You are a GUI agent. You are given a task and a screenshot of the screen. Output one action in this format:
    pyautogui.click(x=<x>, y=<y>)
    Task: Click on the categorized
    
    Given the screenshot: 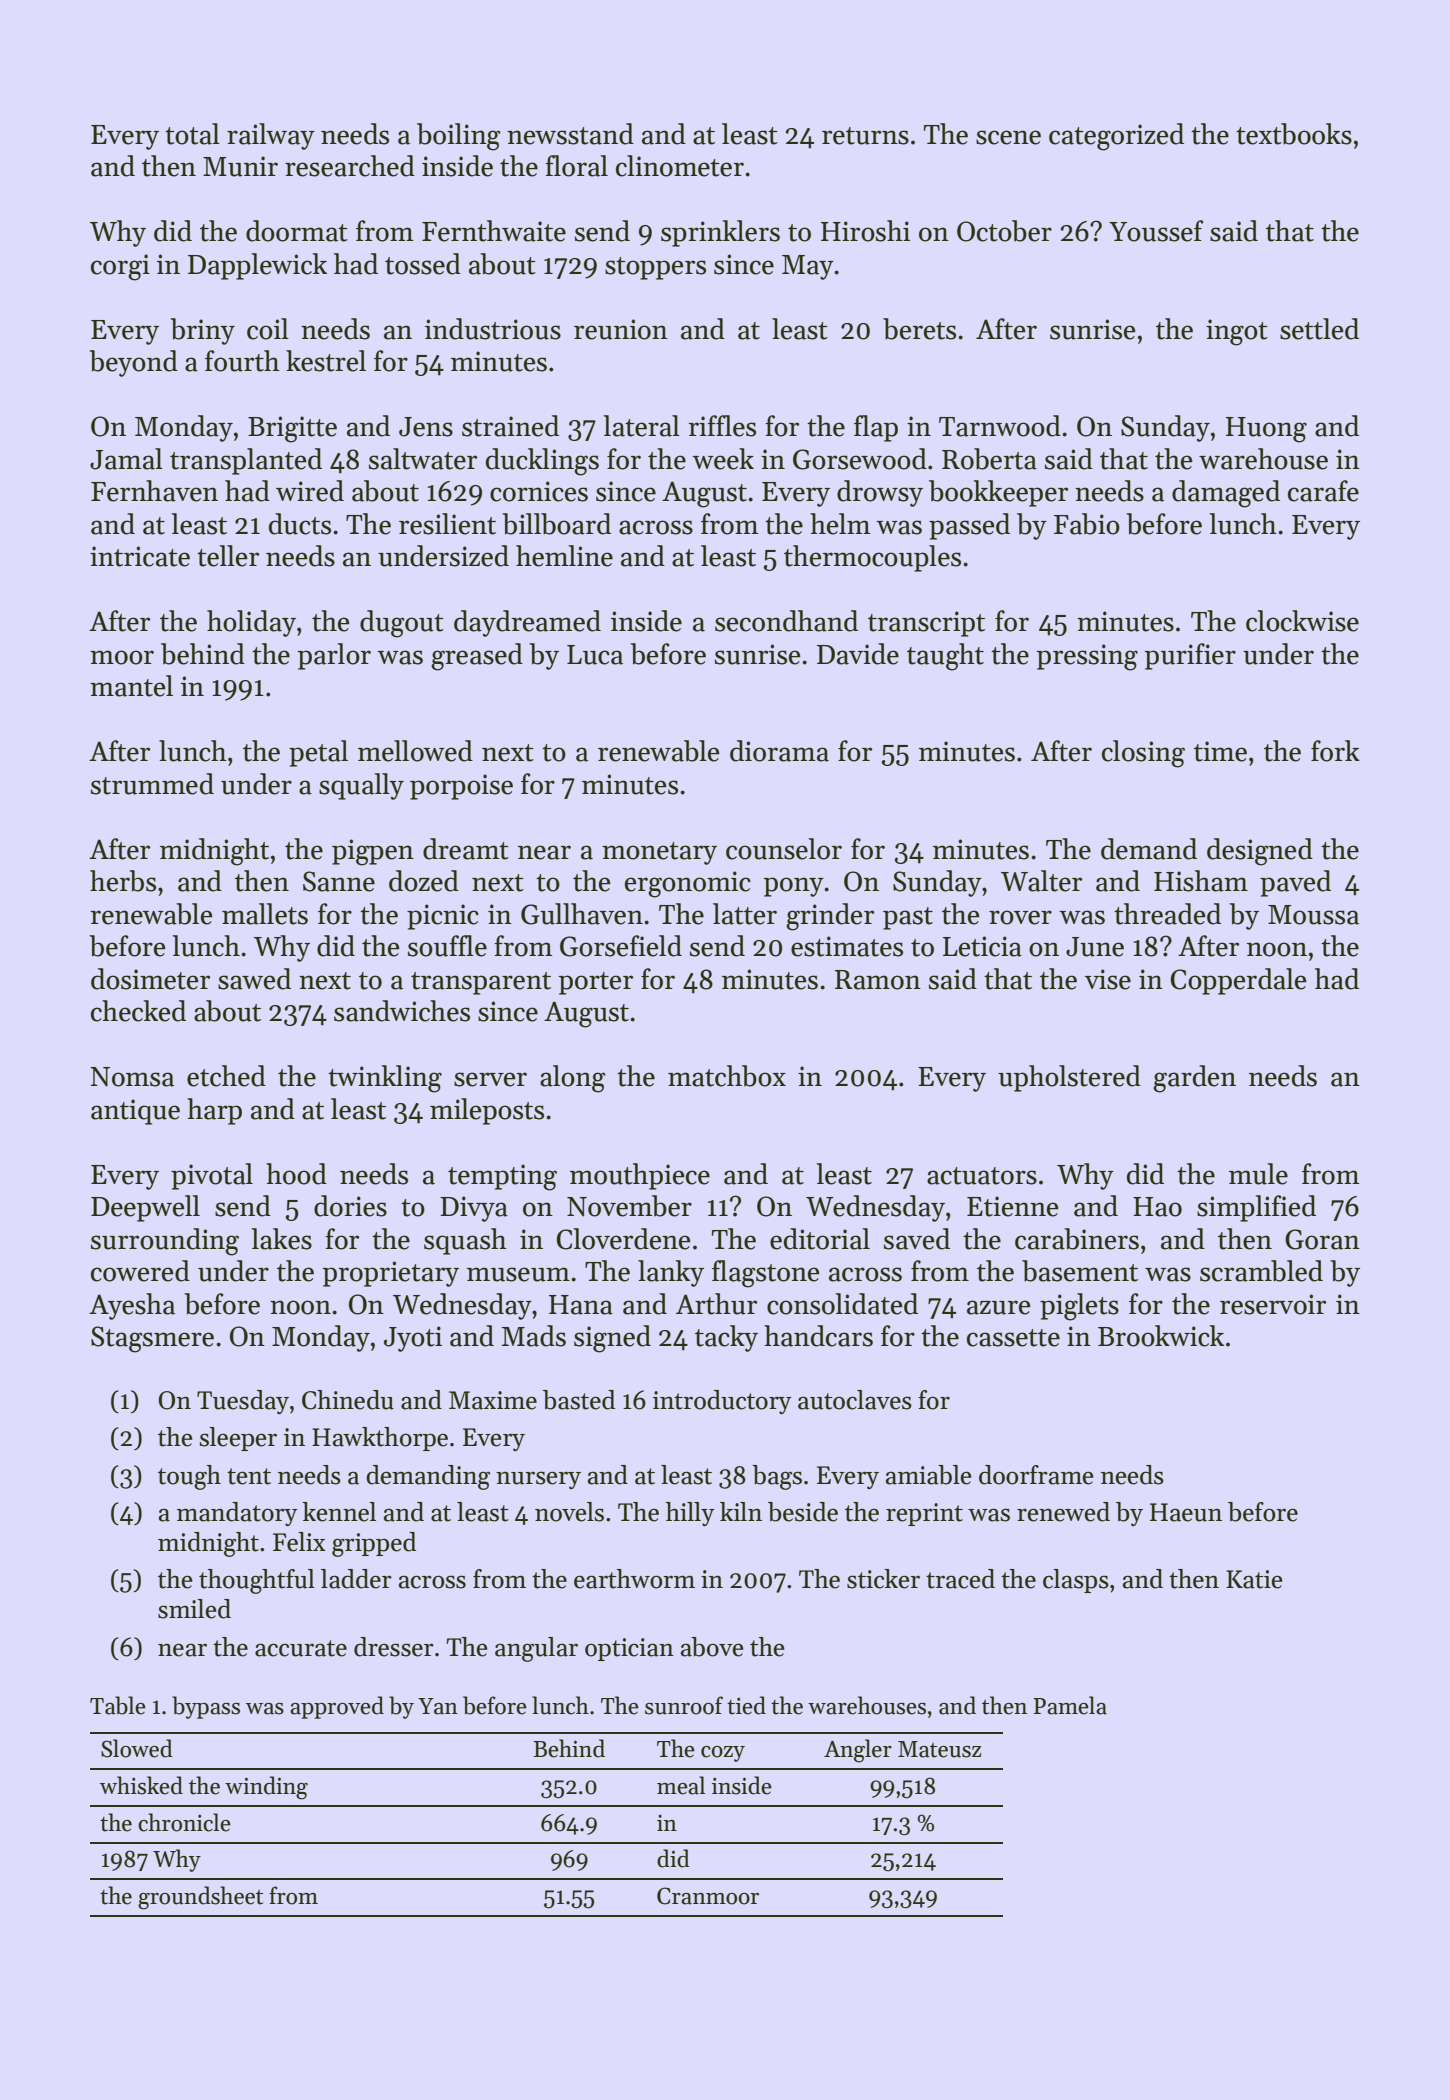 What is the action you would take?
    pyautogui.click(x=1116, y=137)
